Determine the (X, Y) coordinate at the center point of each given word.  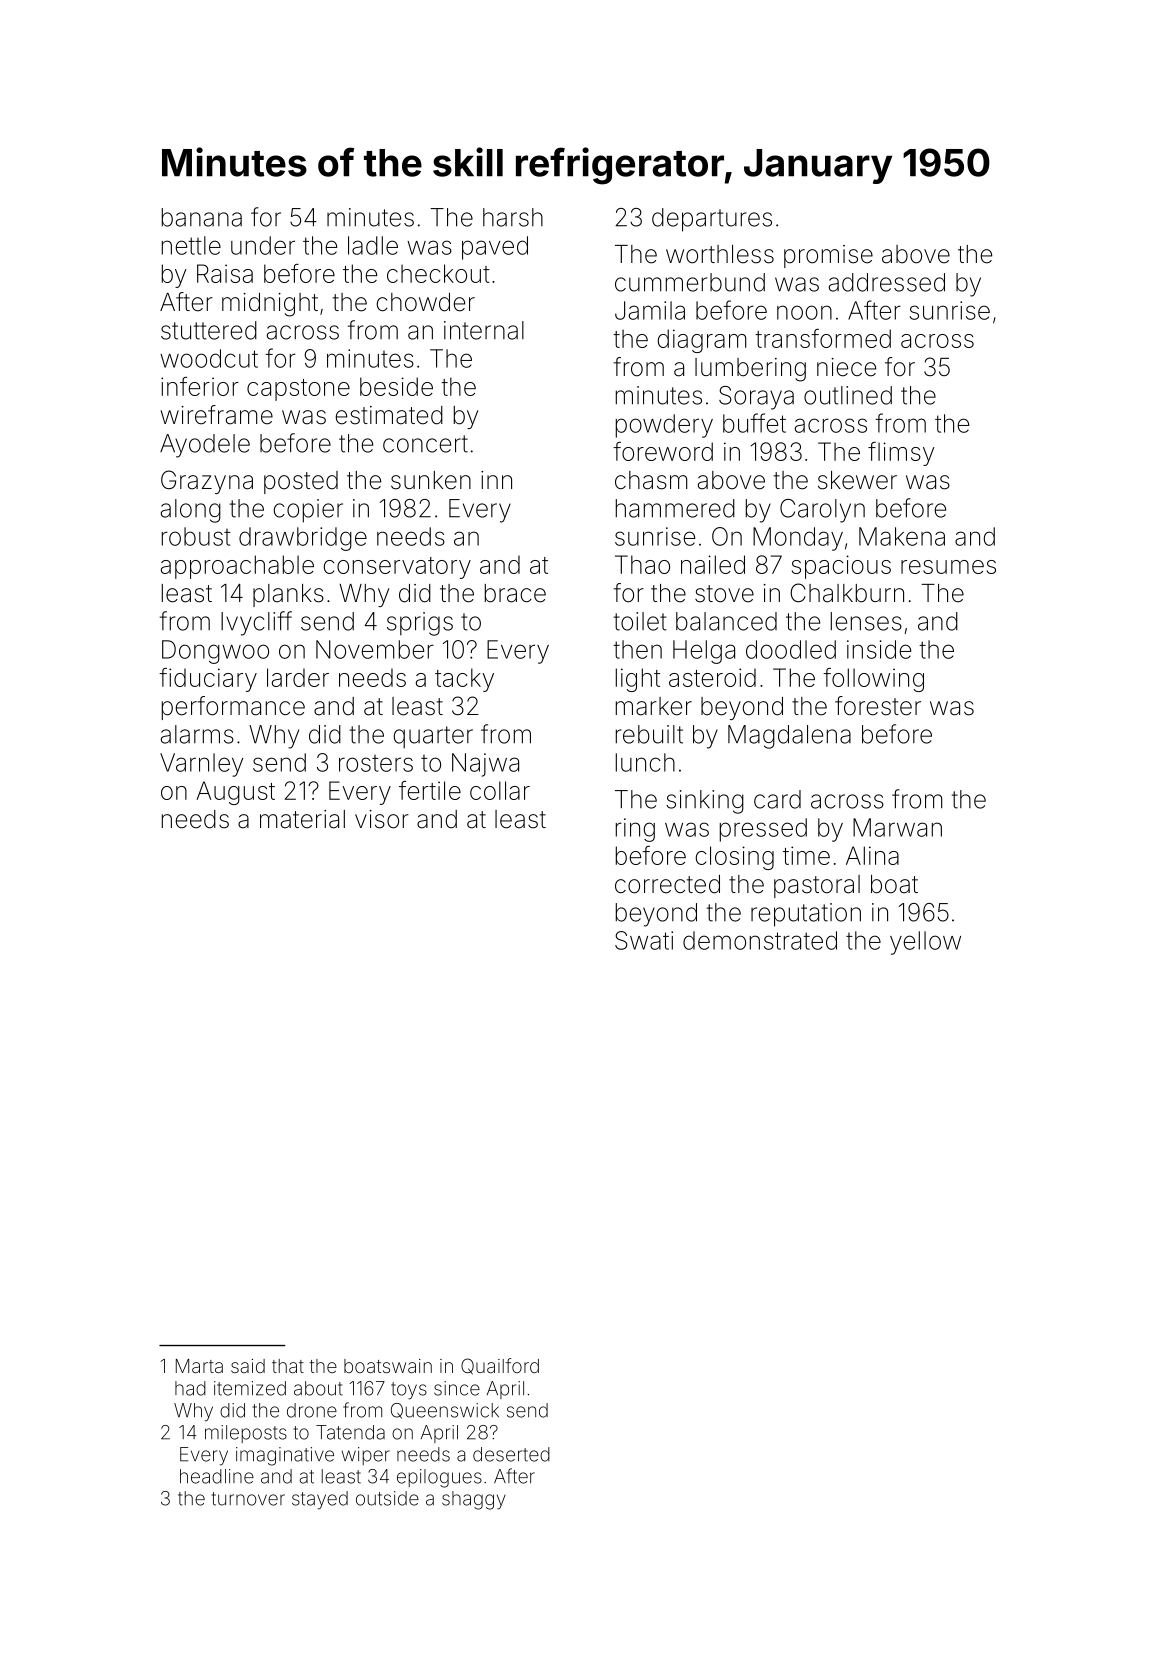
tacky (464, 680)
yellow (925, 943)
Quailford (500, 1366)
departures (712, 220)
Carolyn (822, 511)
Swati (644, 940)
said (248, 1366)
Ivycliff (256, 623)
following (873, 680)
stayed (320, 1500)
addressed (887, 282)
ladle (373, 245)
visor (382, 819)
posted (301, 482)
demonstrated (760, 940)
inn (496, 480)
